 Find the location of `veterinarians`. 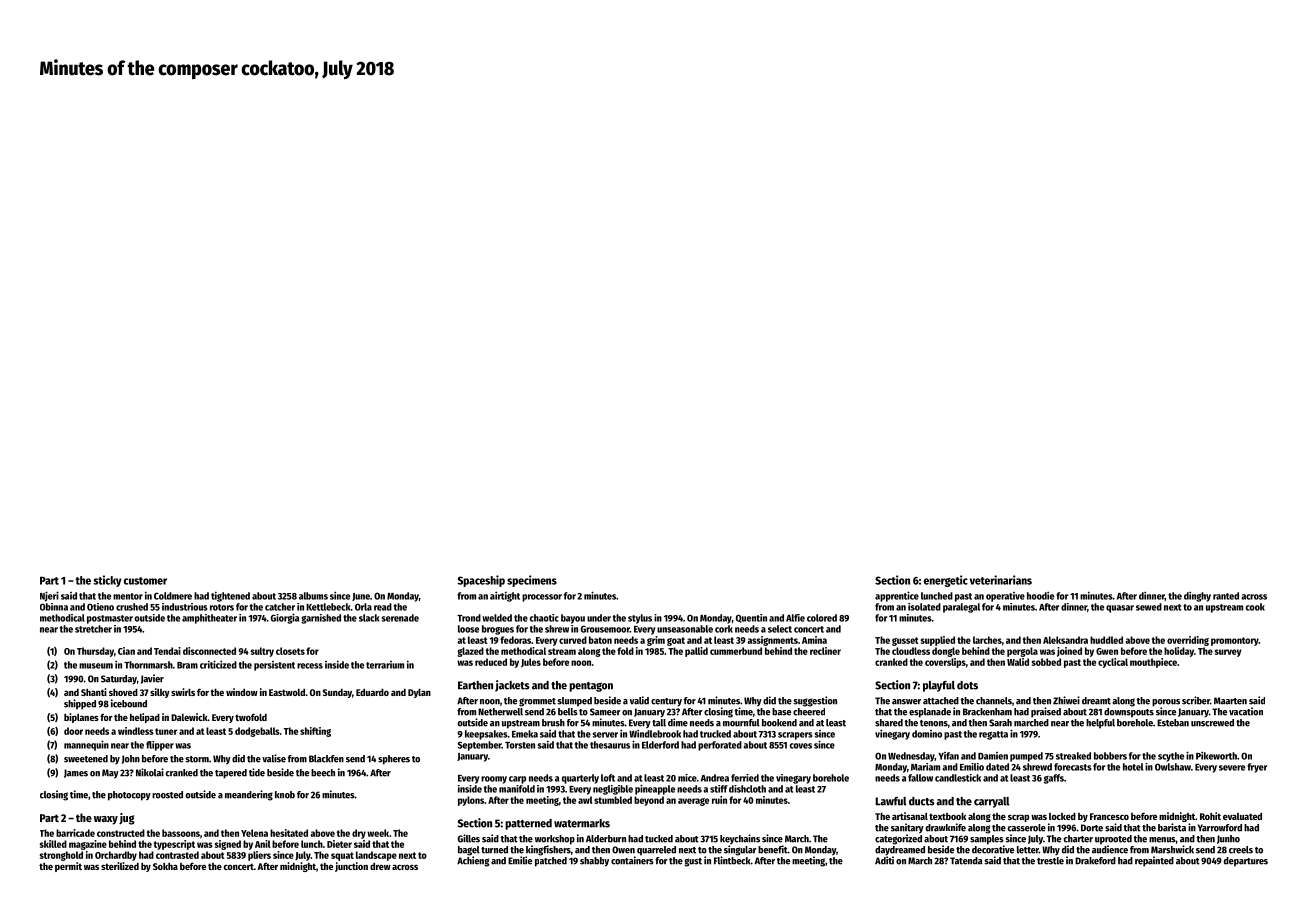

veterinarians is located at coordinates (1001, 580).
